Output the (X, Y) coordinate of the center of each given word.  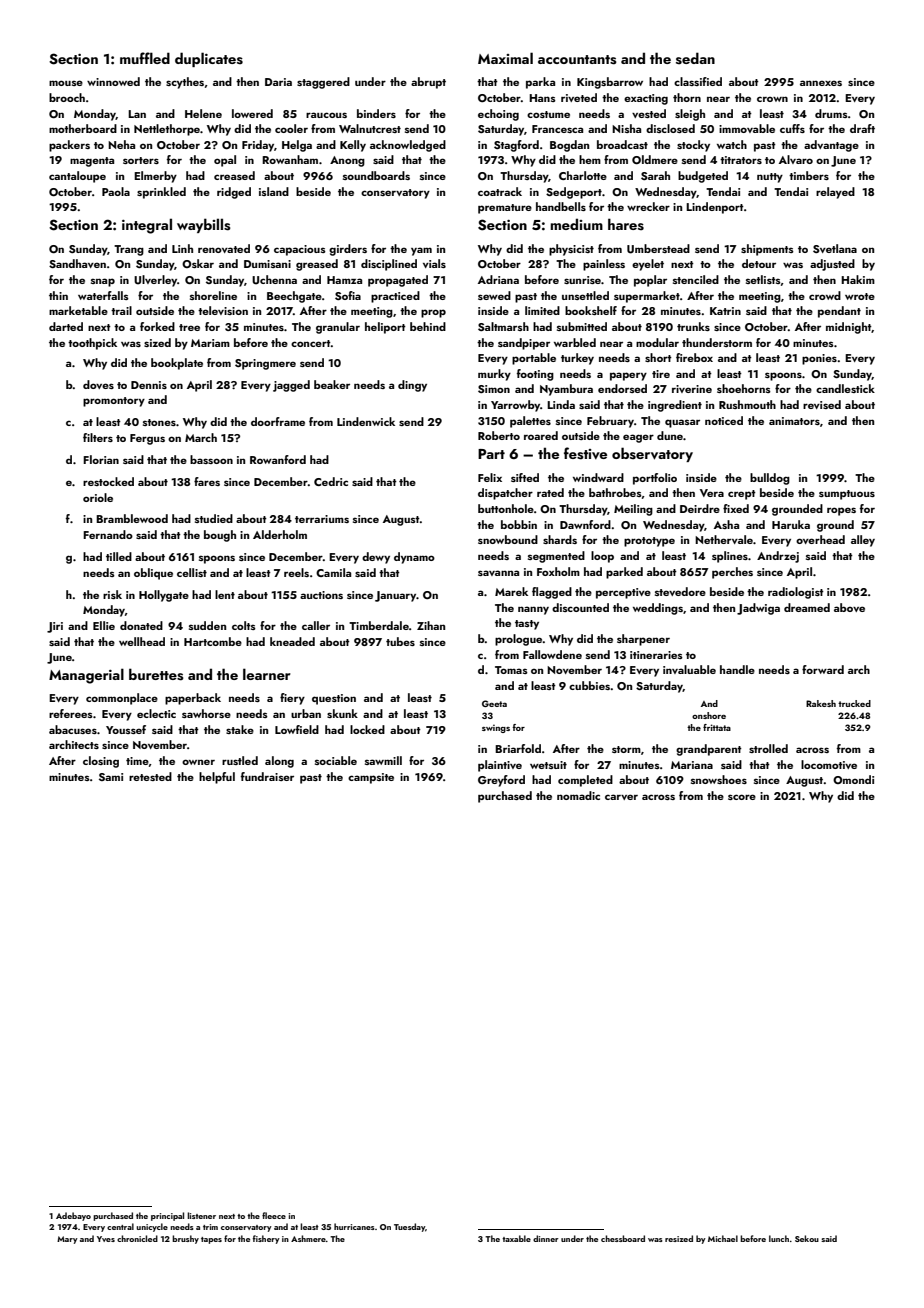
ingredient (675, 406)
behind (428, 326)
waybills (204, 225)
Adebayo (73, 1216)
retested (150, 776)
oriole (98, 497)
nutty (770, 178)
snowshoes (719, 779)
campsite (371, 778)
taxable (516, 1238)
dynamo (414, 558)
